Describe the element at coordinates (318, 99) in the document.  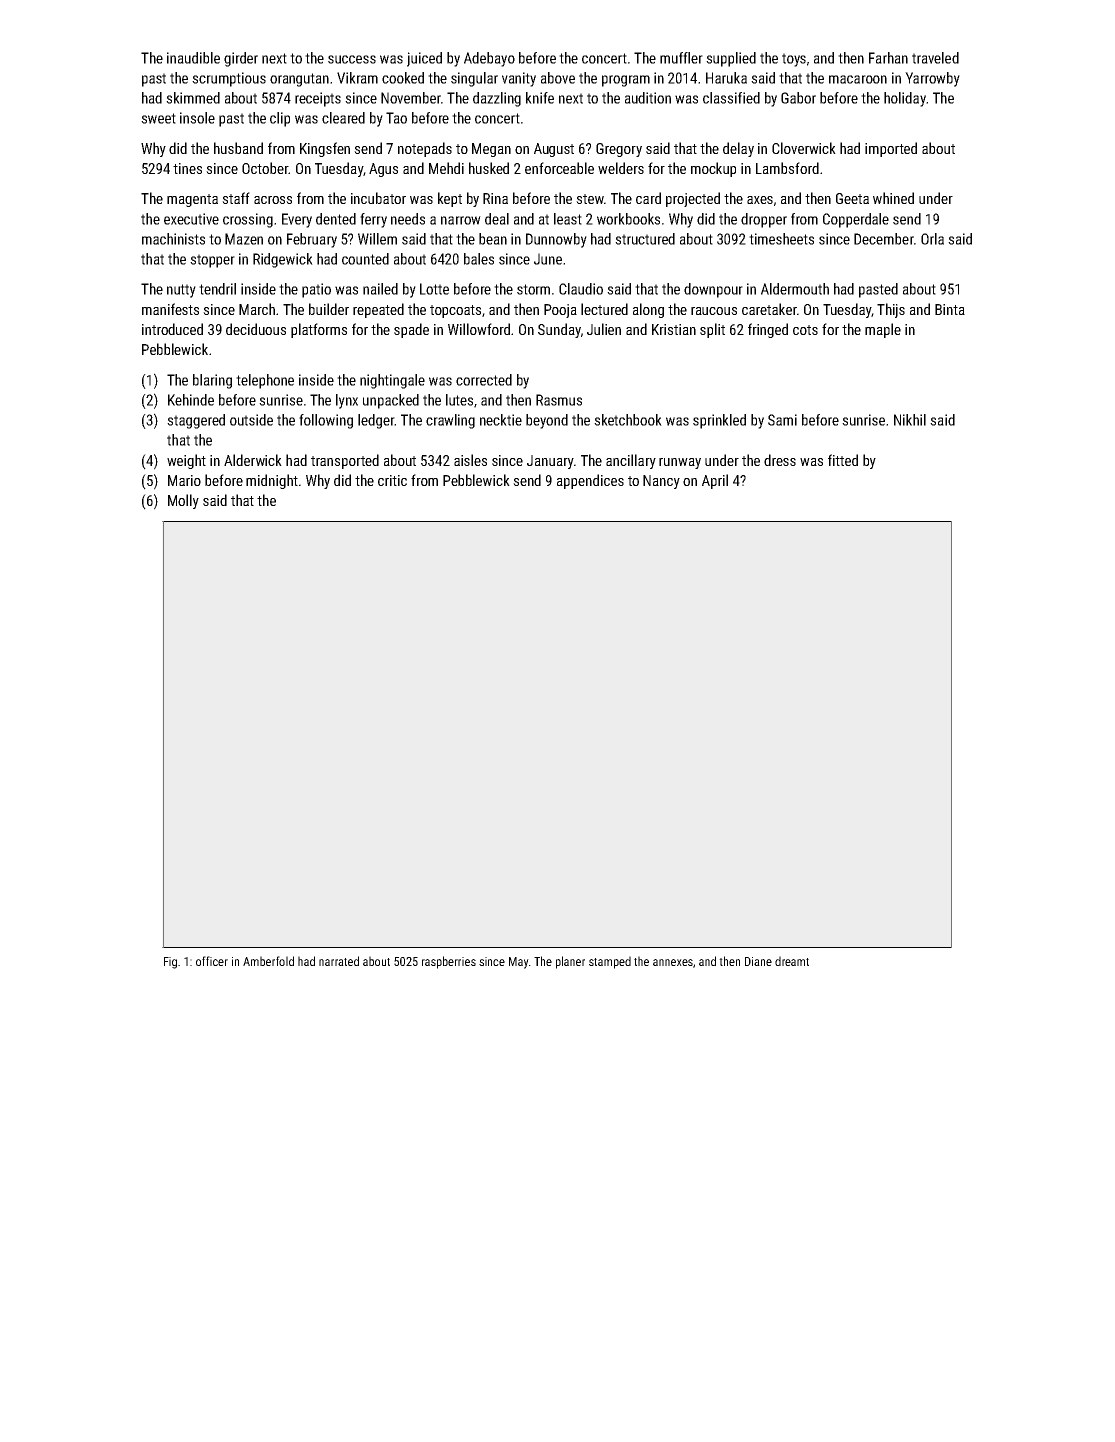
I see `receipts` at that location.
